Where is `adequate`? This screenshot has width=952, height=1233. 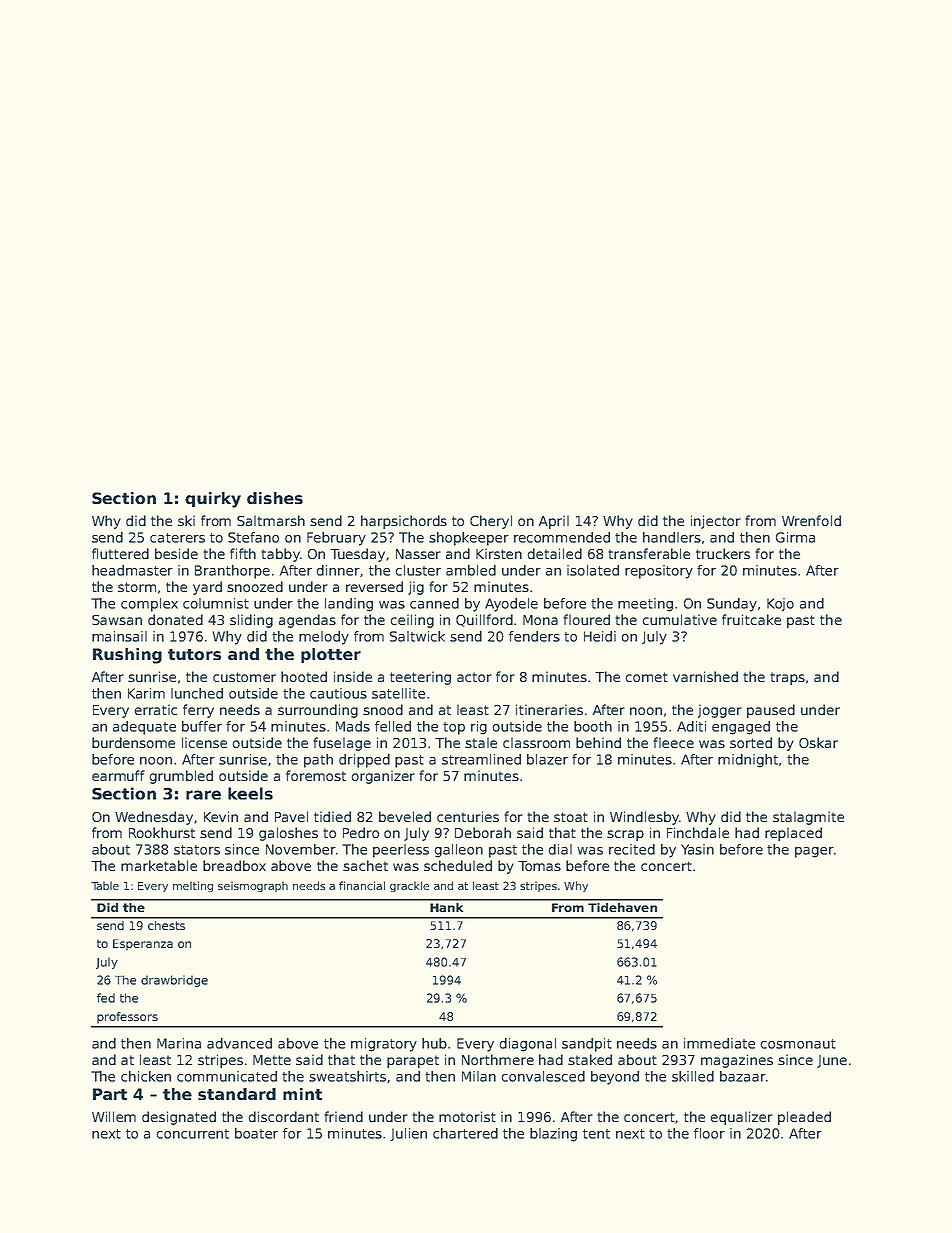
adequate is located at coordinates (144, 728).
